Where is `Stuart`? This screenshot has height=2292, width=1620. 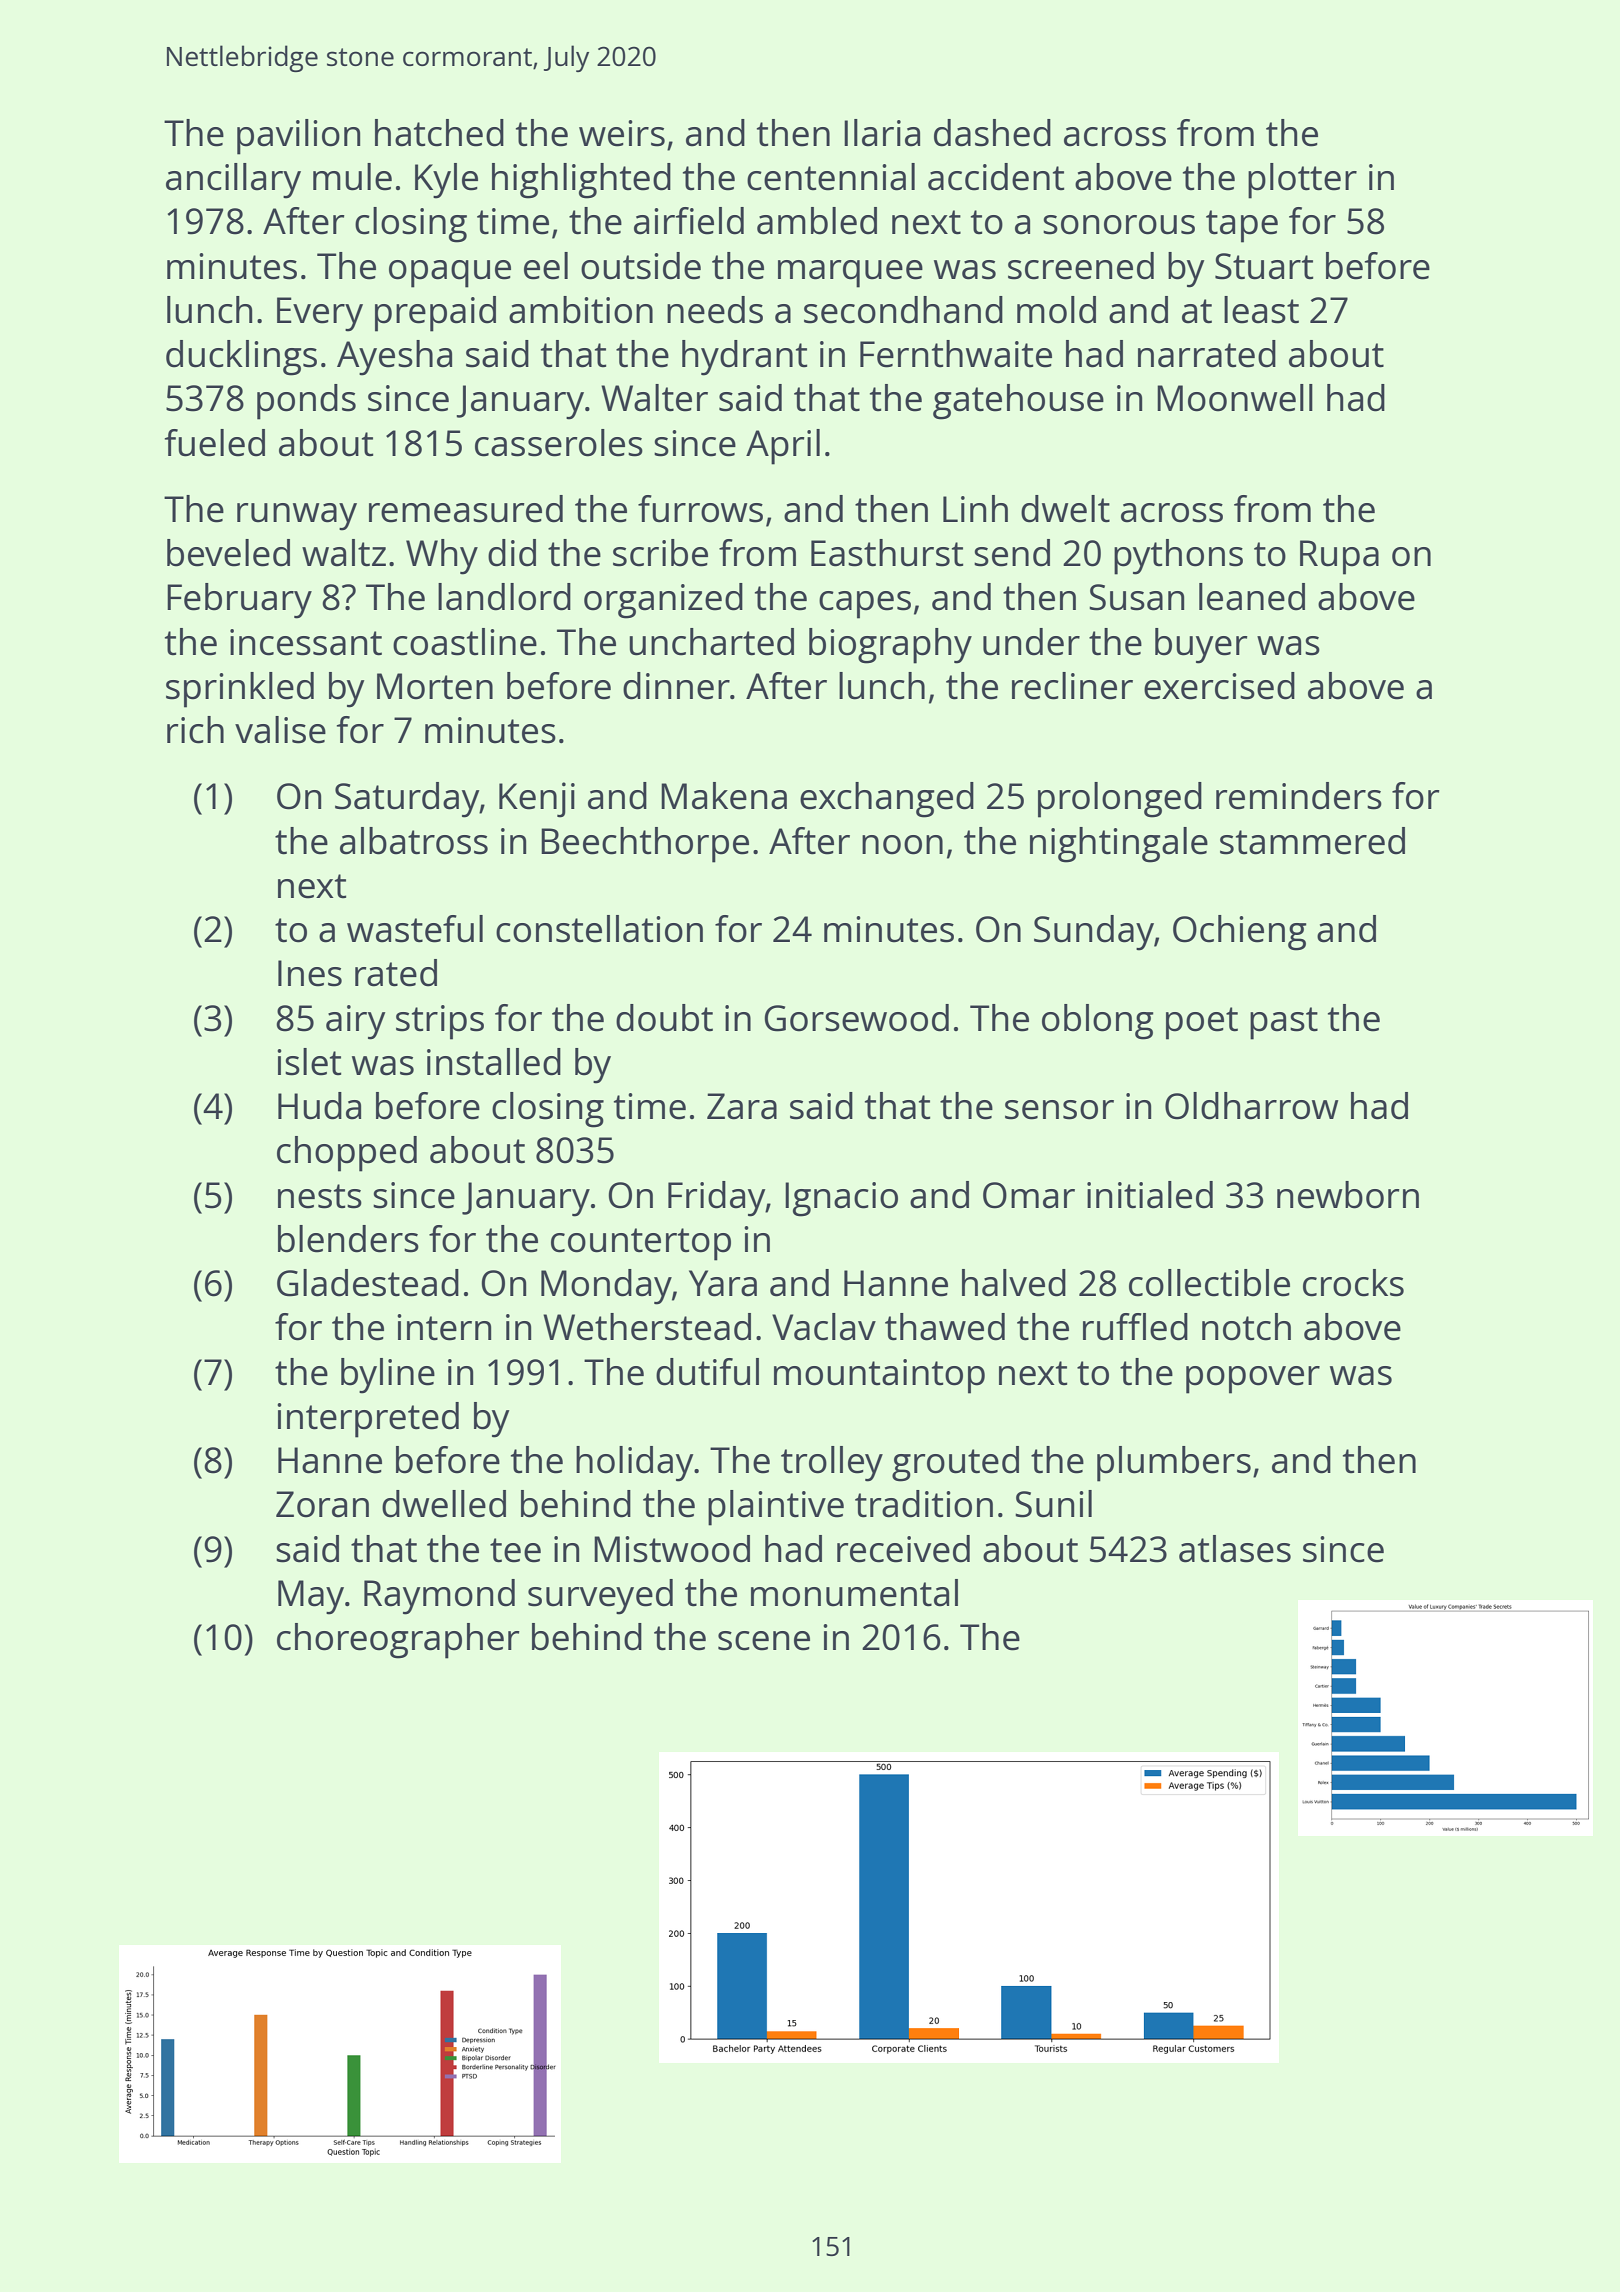 Stuart is located at coordinates (1264, 266).
